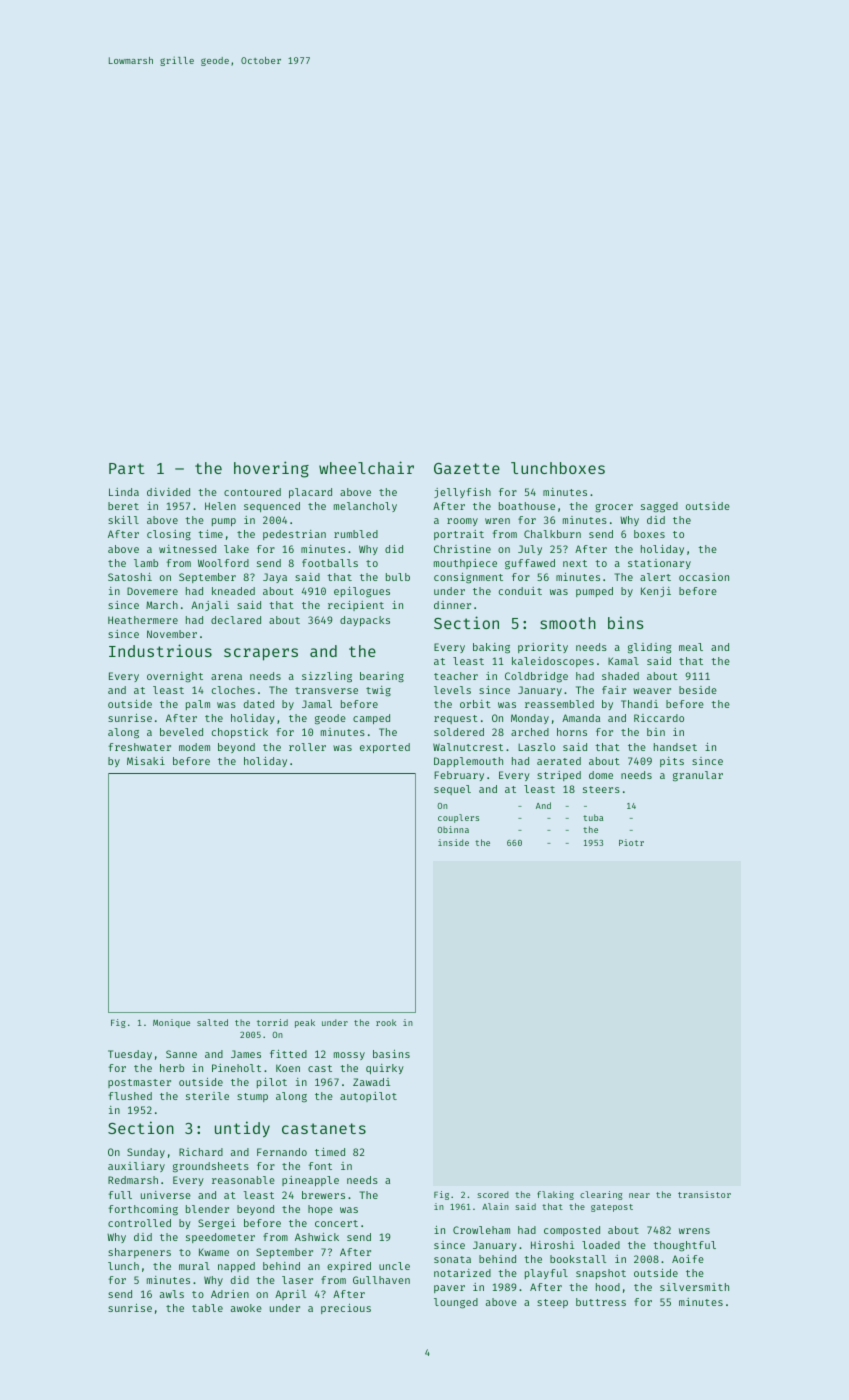 This screenshot has width=849, height=1400. Describe the element at coordinates (631, 842) in the screenshot. I see `Piotr` at that location.
